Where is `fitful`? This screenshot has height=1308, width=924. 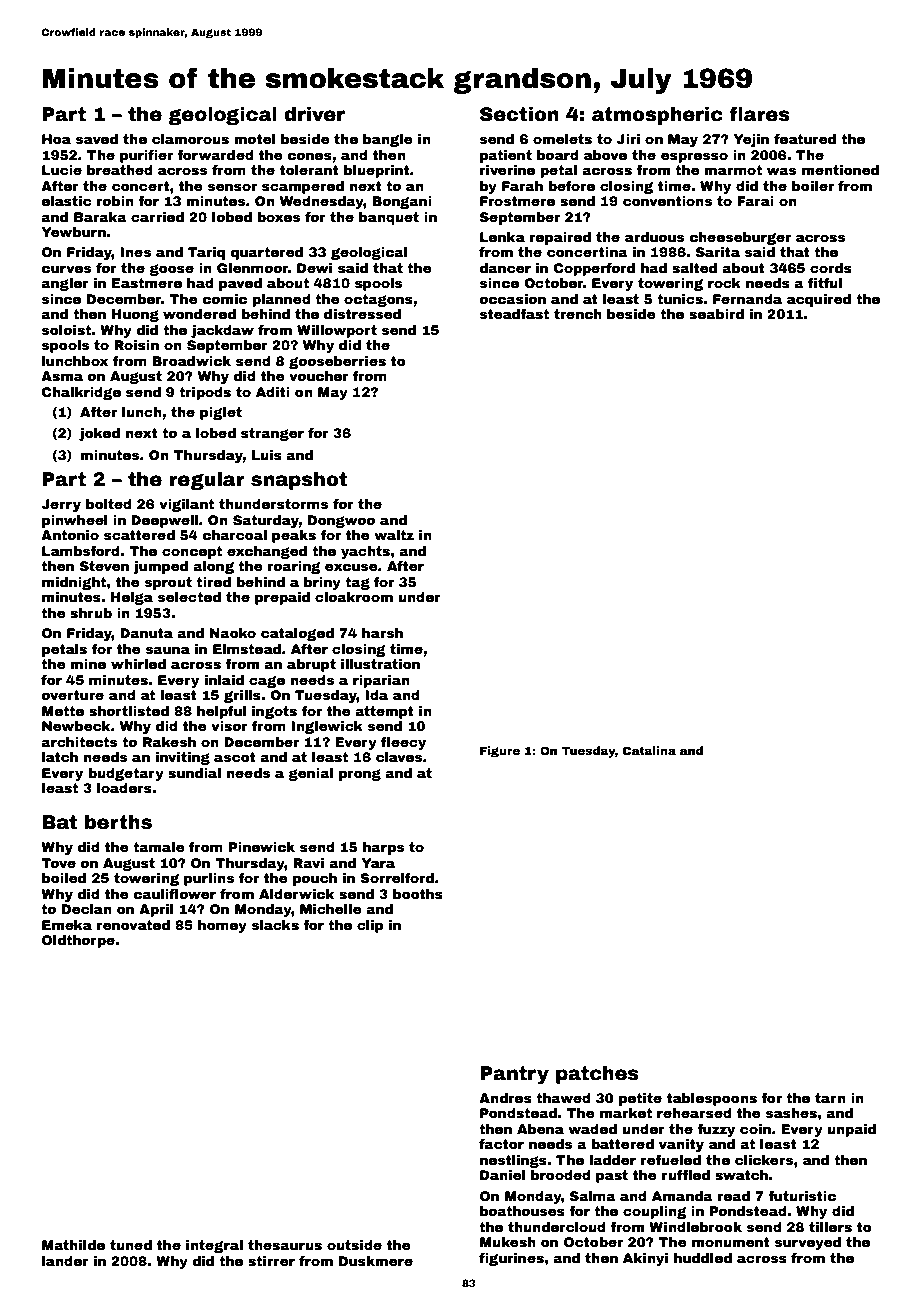 fitful is located at coordinates (825, 283).
